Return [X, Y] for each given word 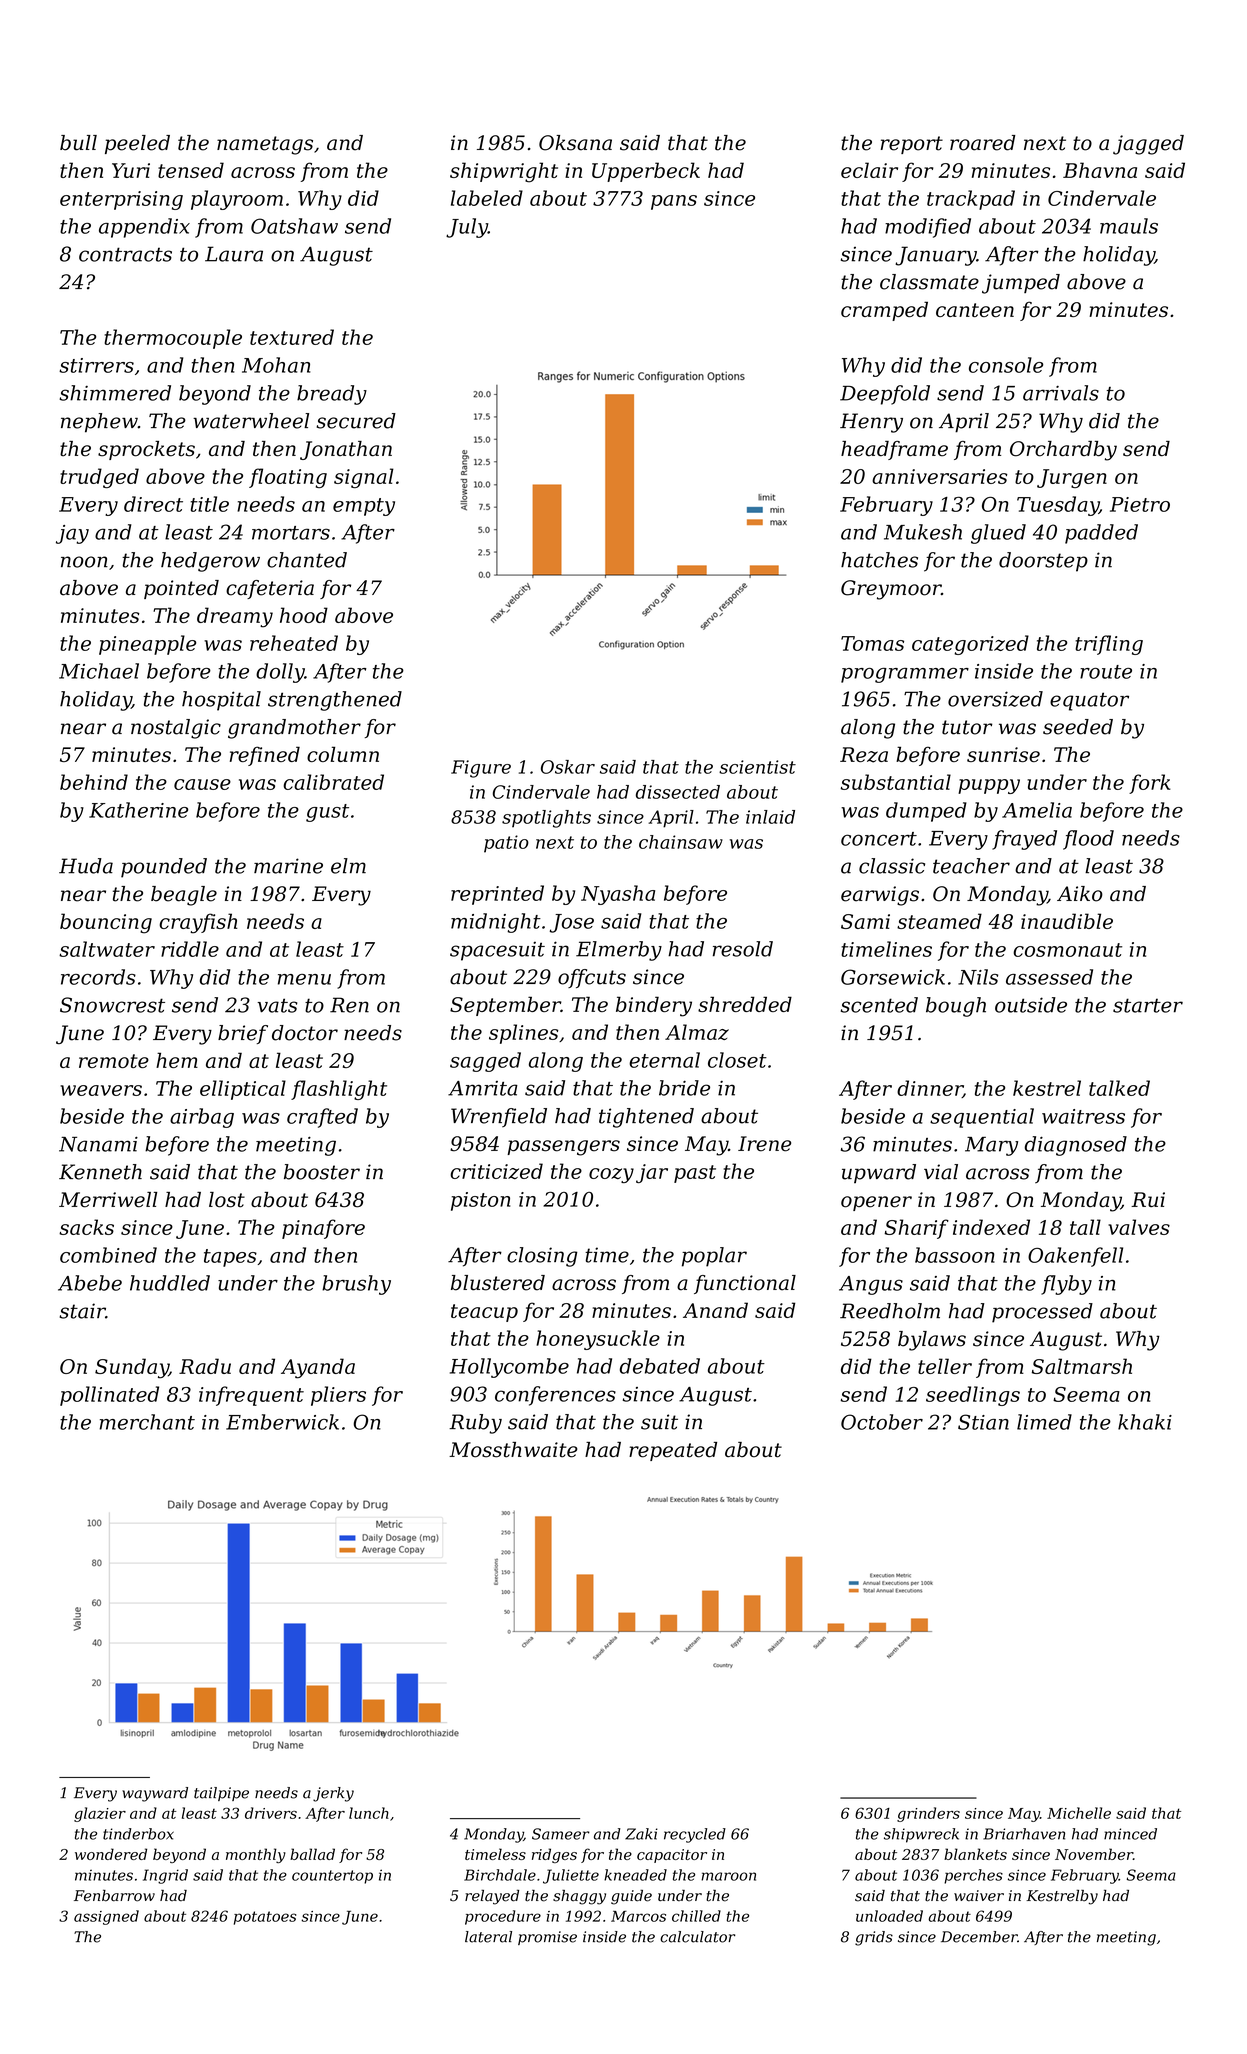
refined [265, 756]
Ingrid [165, 1876]
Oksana [575, 143]
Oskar [568, 767]
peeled [137, 144]
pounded [164, 868]
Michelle [1079, 1813]
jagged [1148, 145]
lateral [488, 1937]
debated [660, 1366]
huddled [170, 1283]
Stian [983, 1422]
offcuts [592, 978]
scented [879, 1005]
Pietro [1140, 504]
